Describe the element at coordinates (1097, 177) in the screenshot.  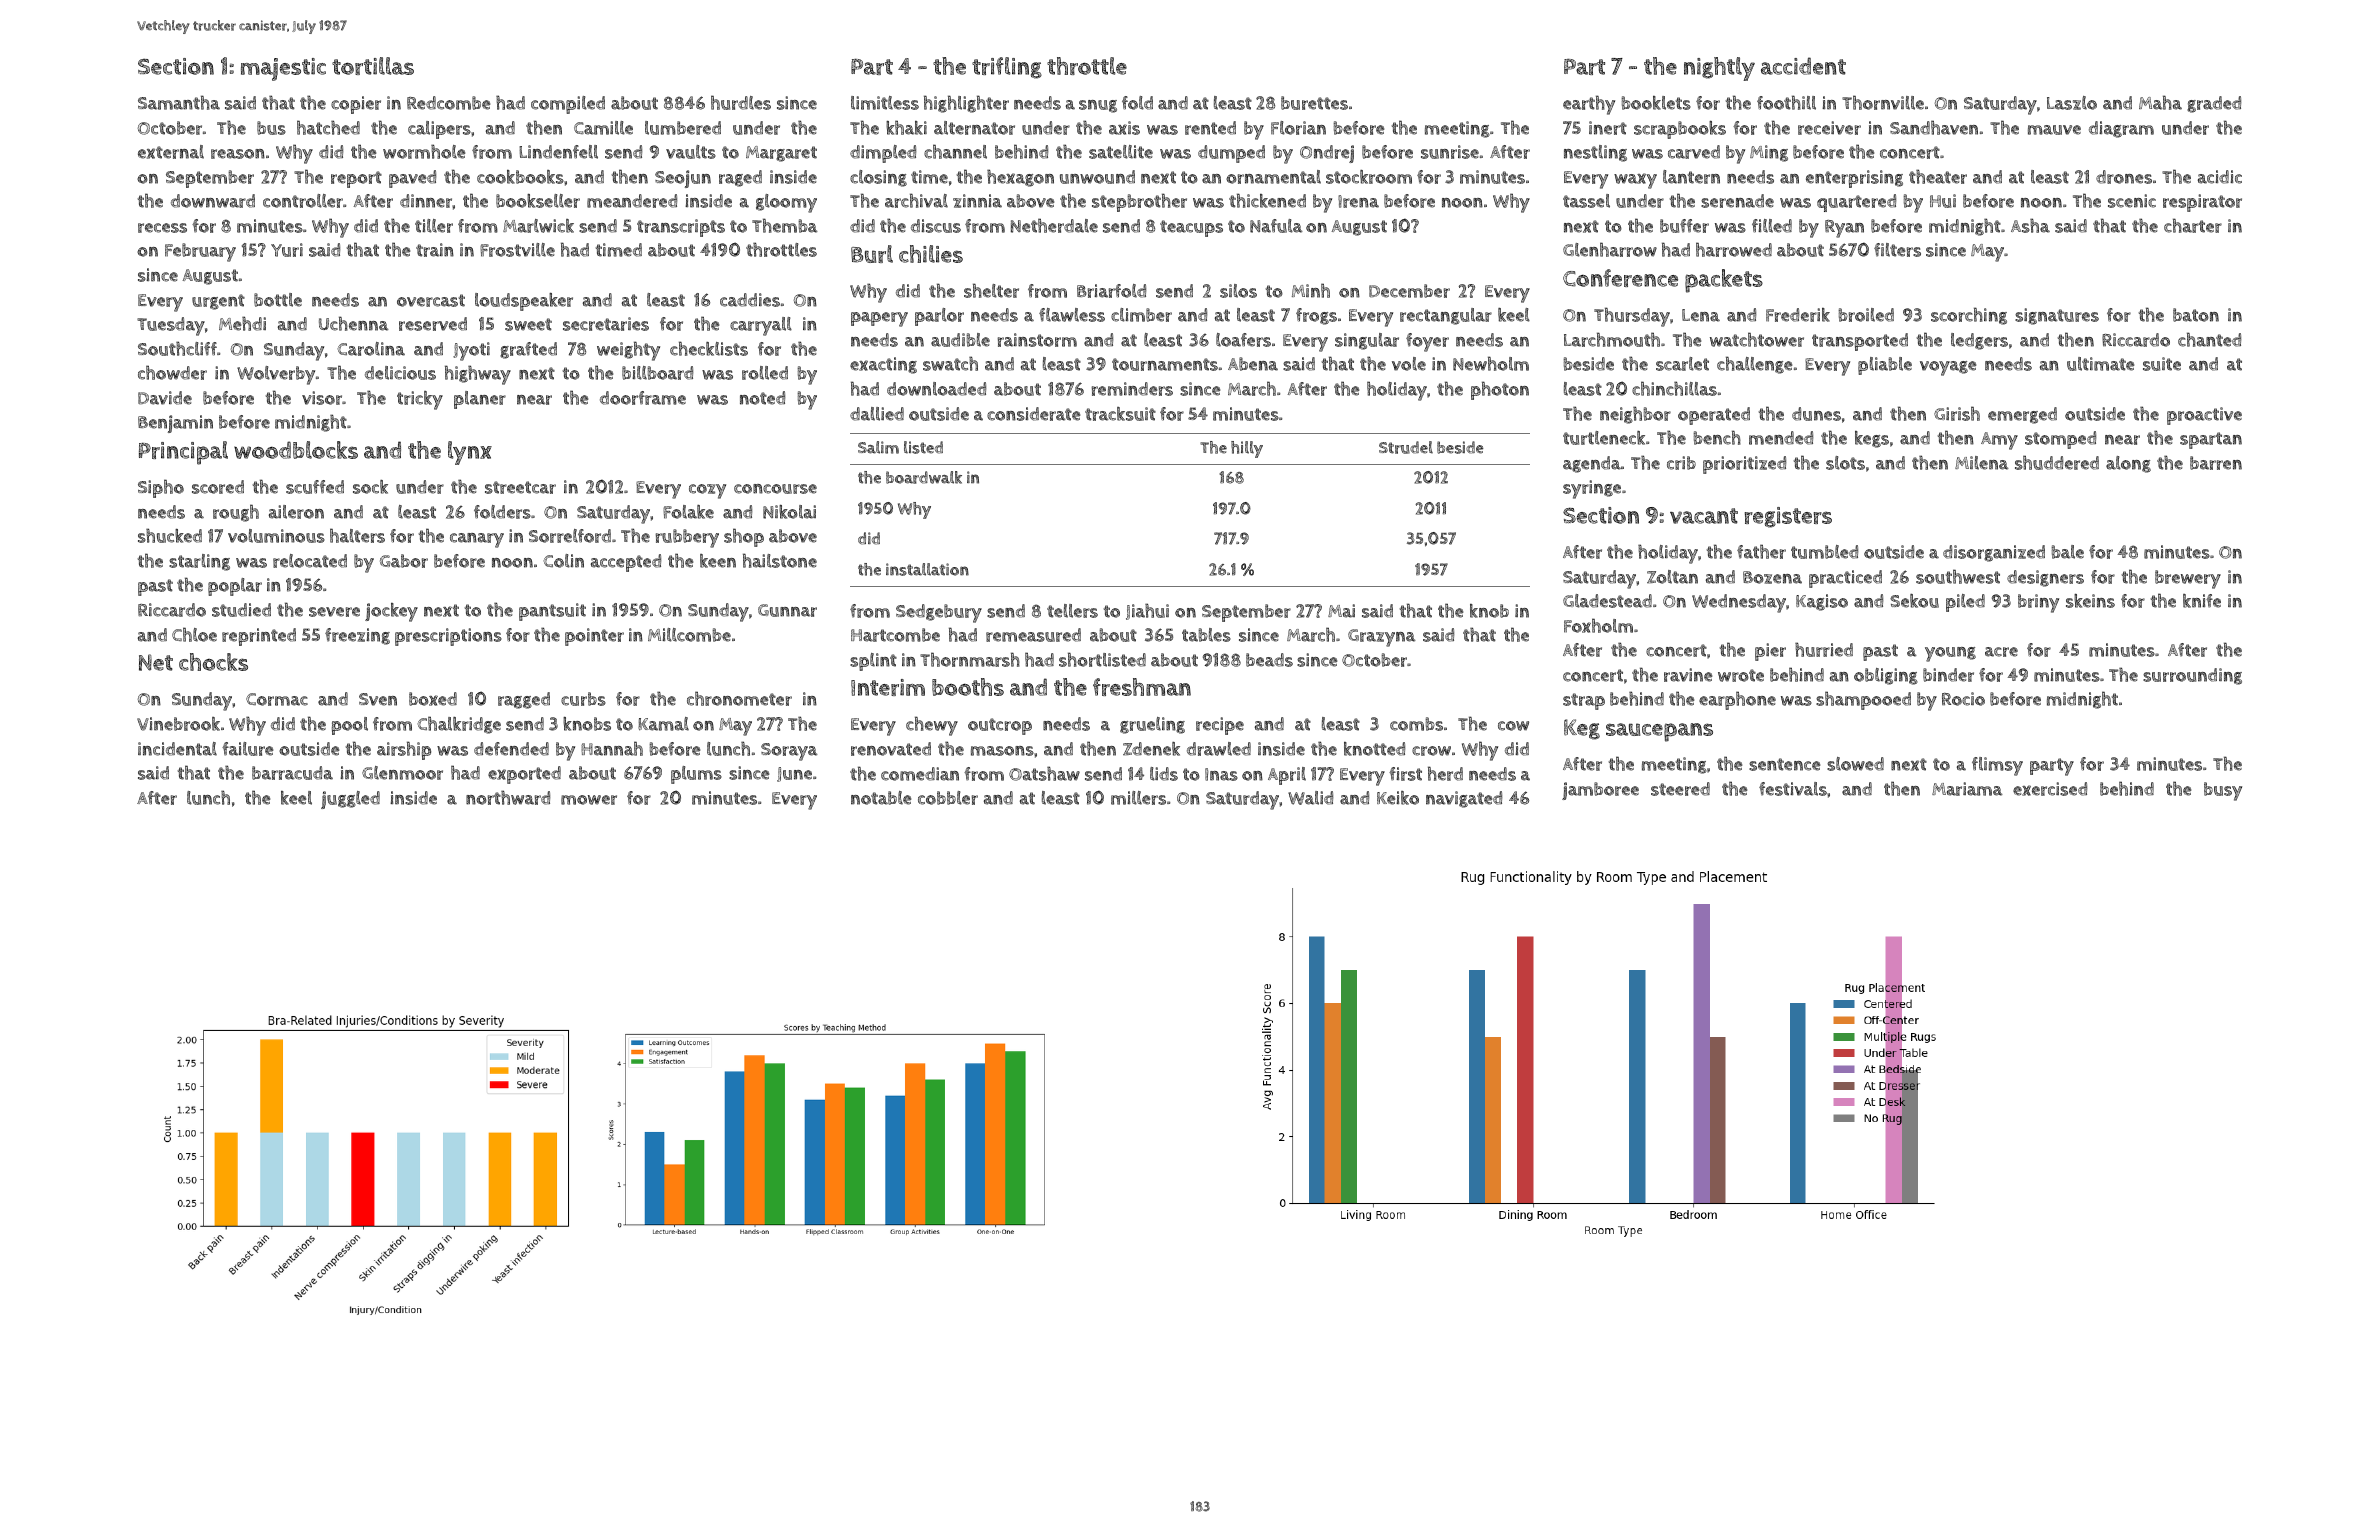
I see `unwound` at that location.
